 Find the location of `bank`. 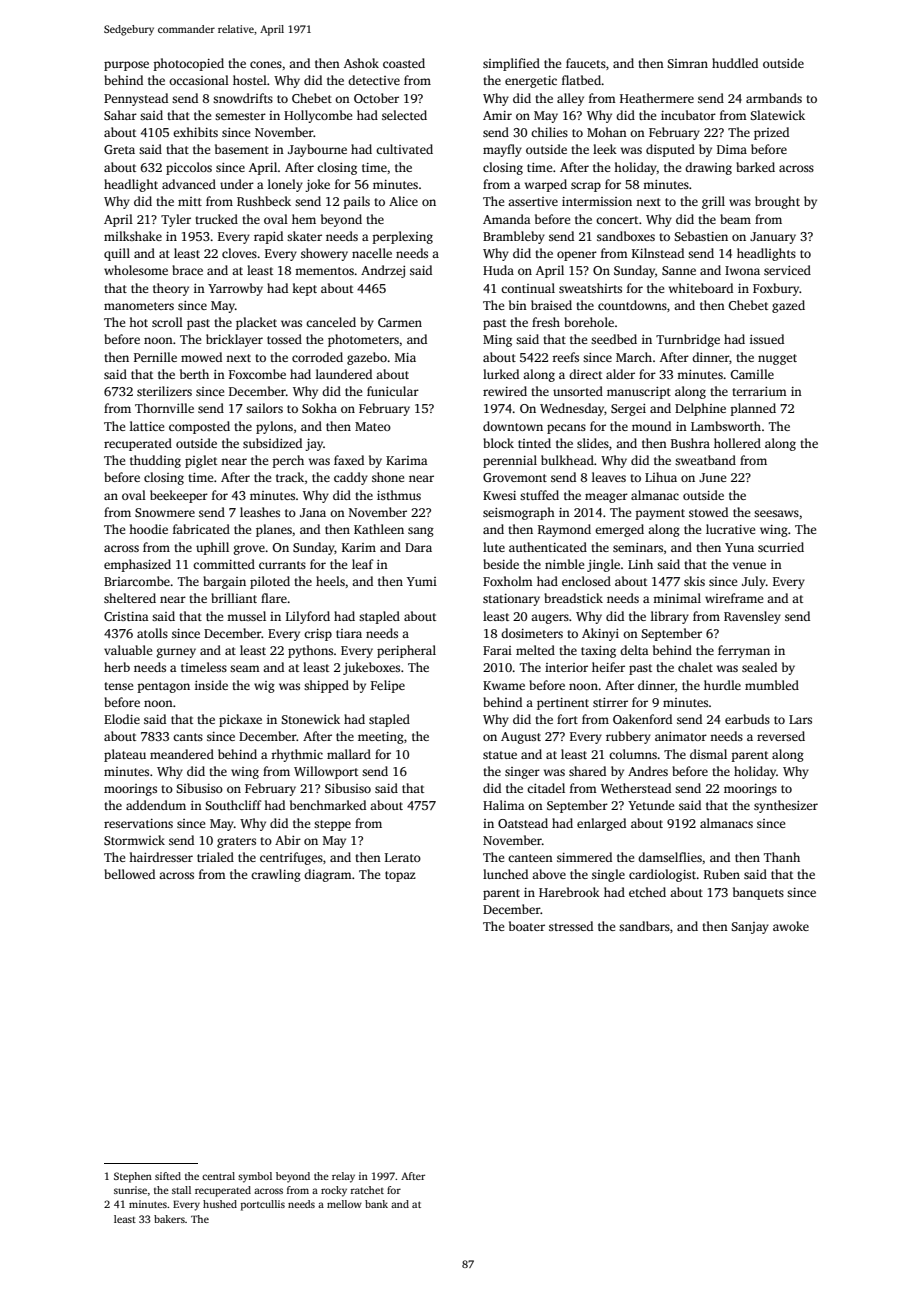

bank is located at coordinates (376, 1204).
